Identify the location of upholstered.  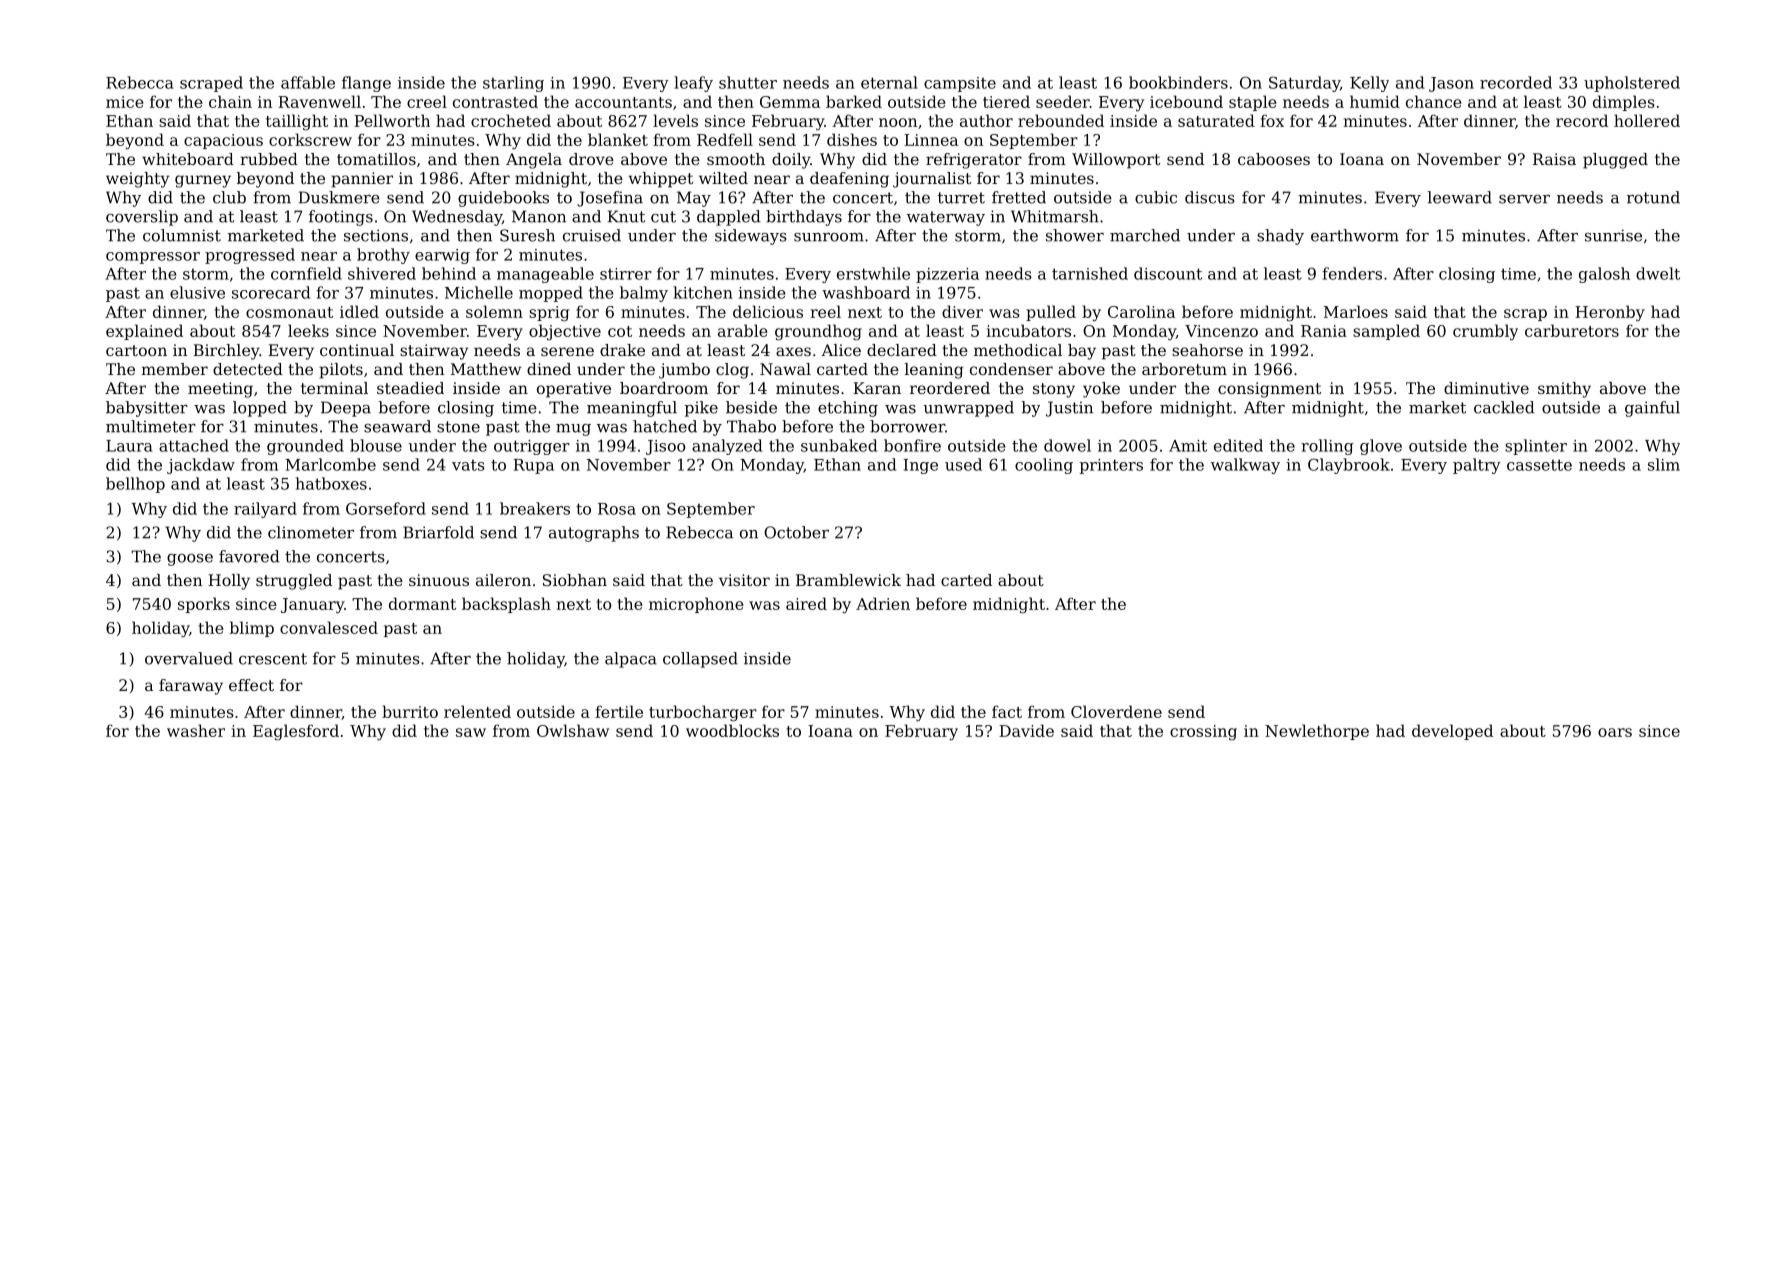
(1632, 84).
